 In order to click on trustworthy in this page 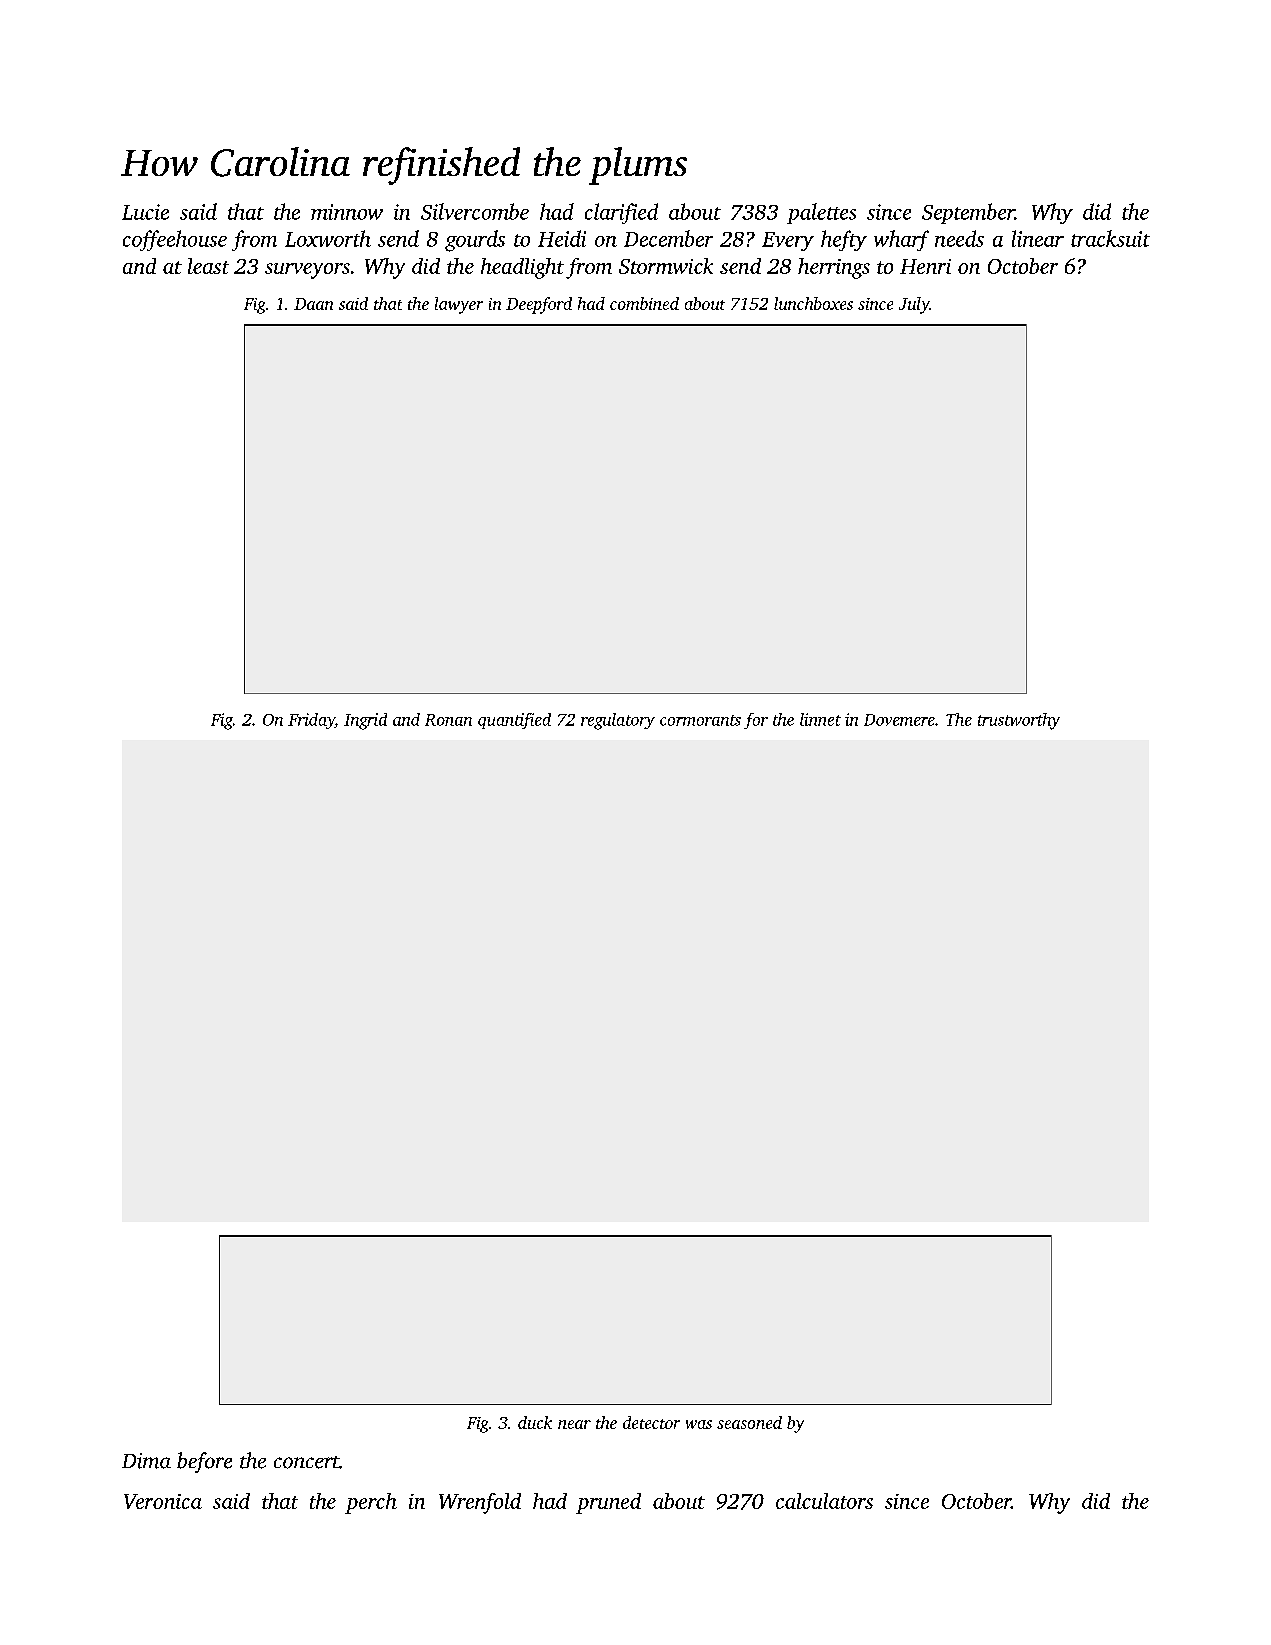, I will do `click(1019, 721)`.
